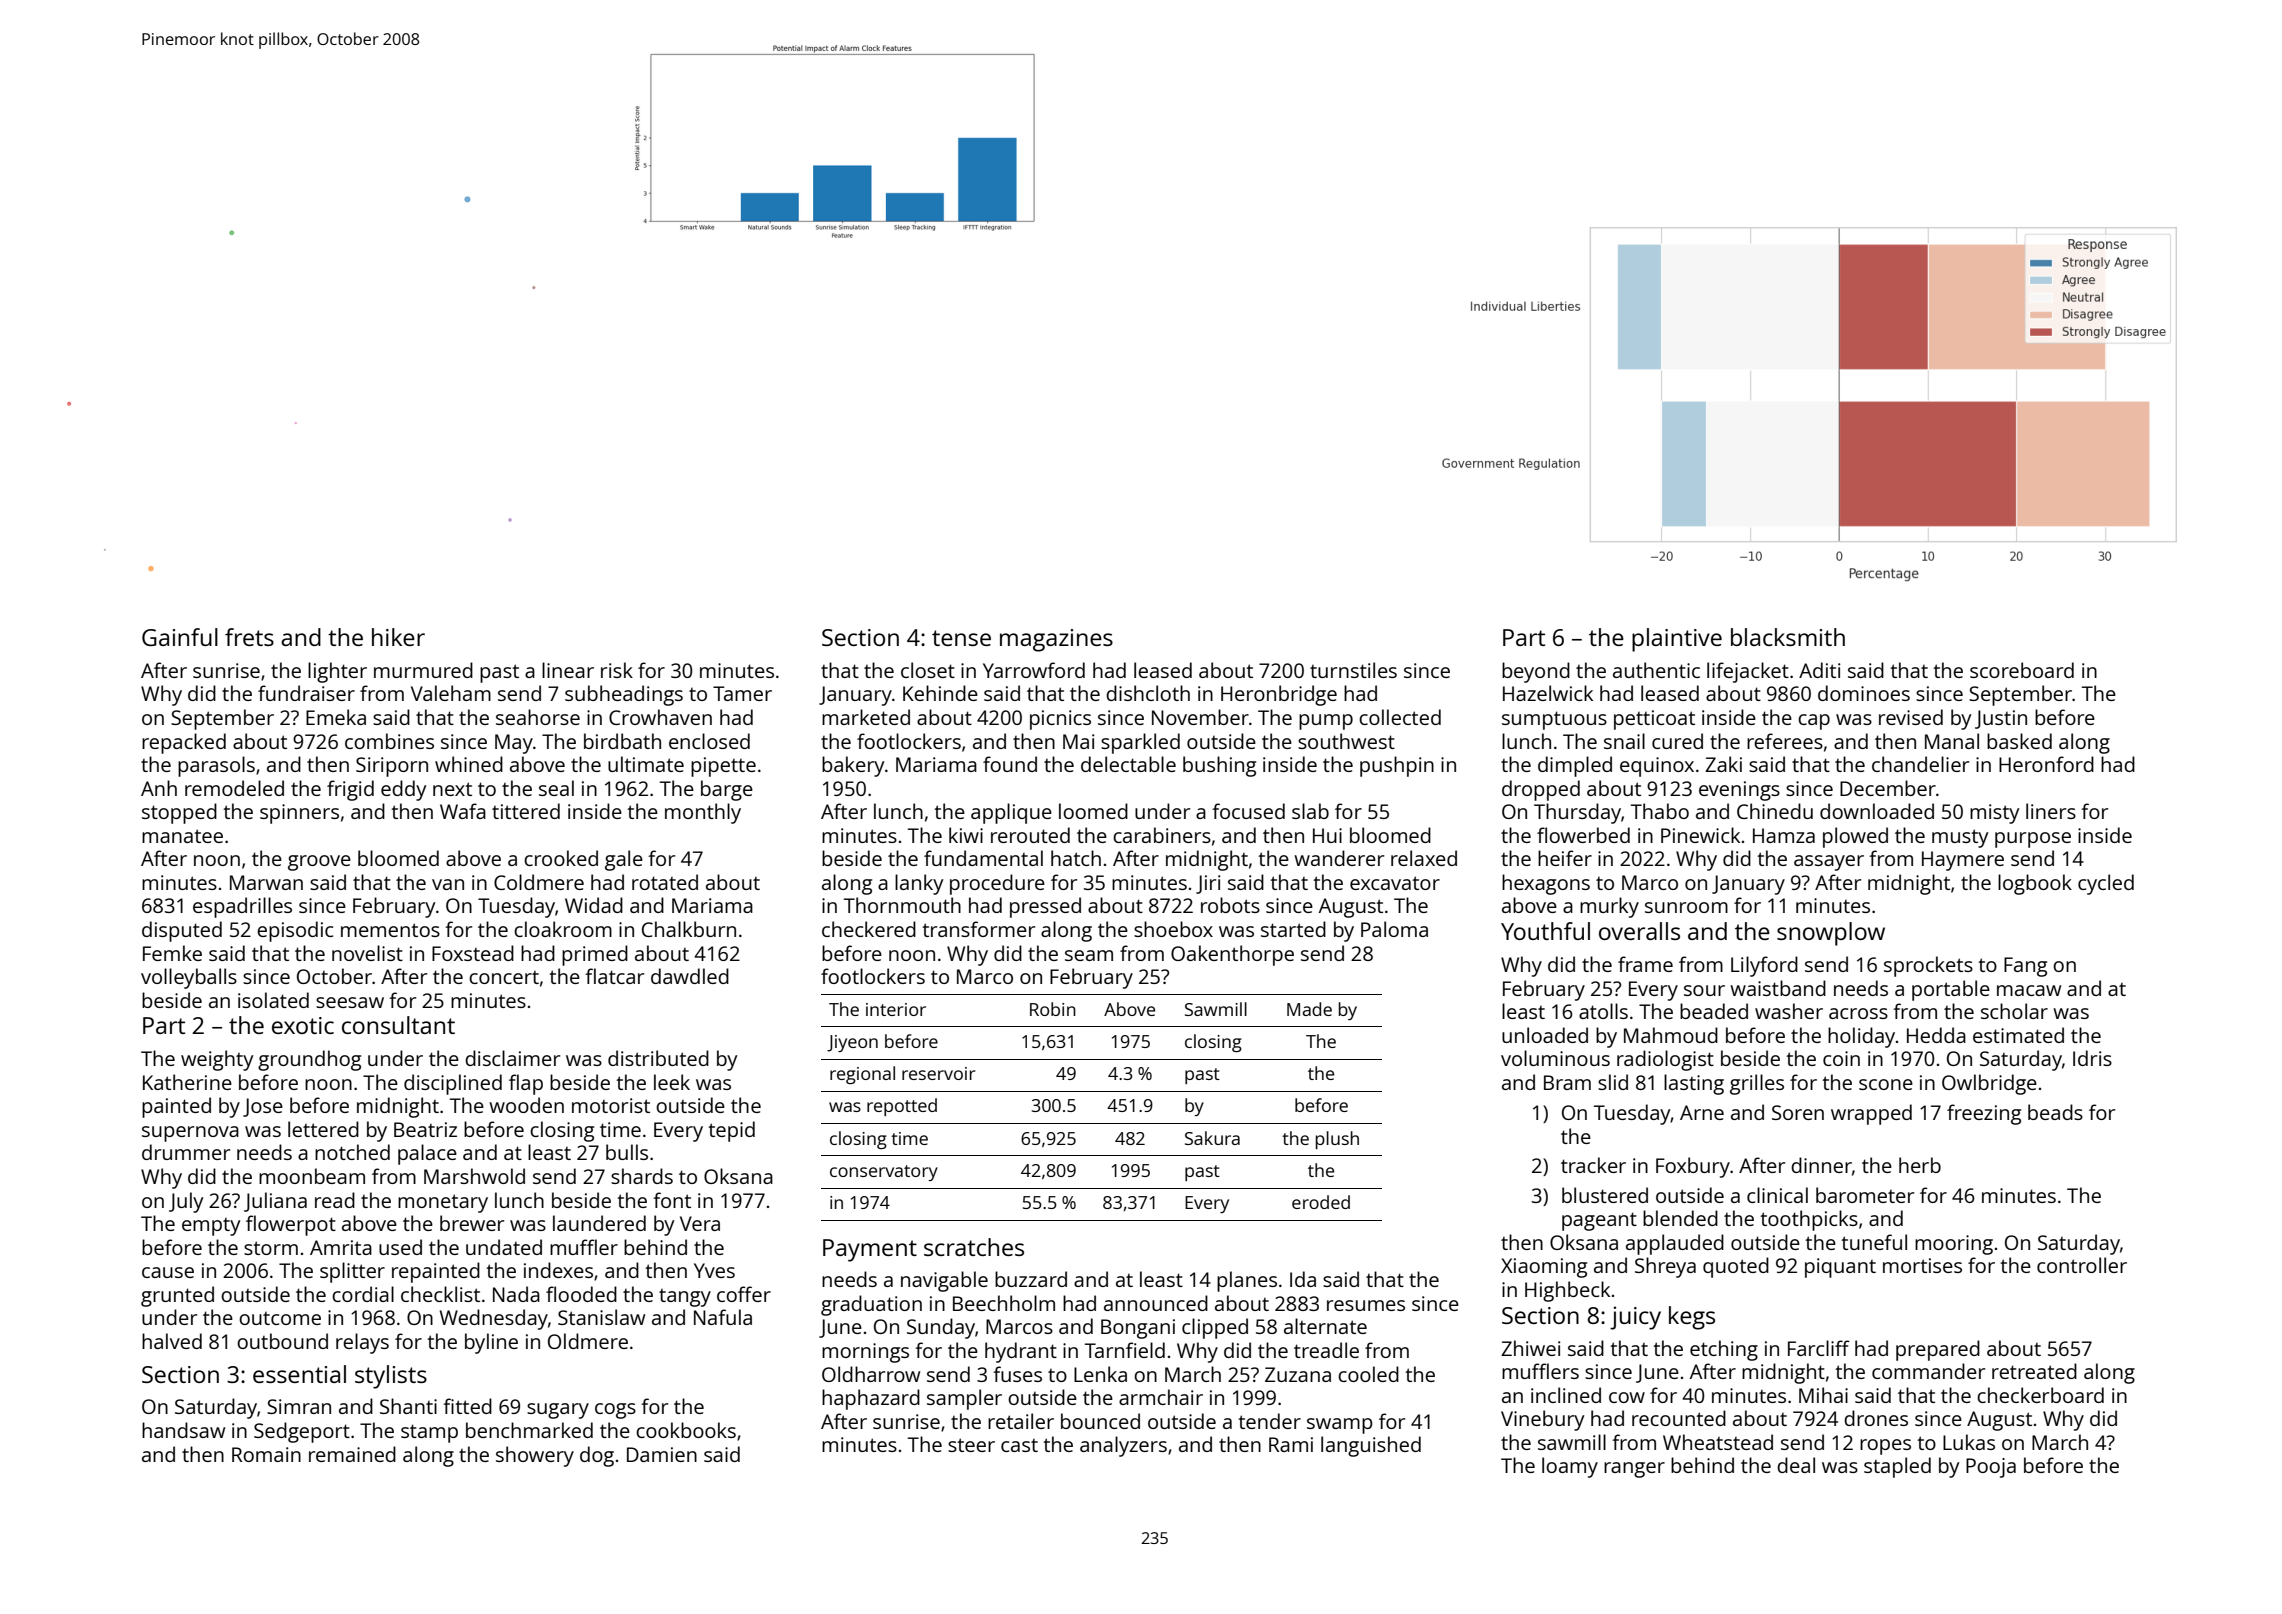  What do you see at coordinates (672, 1082) in the image?
I see `leek` at bounding box center [672, 1082].
